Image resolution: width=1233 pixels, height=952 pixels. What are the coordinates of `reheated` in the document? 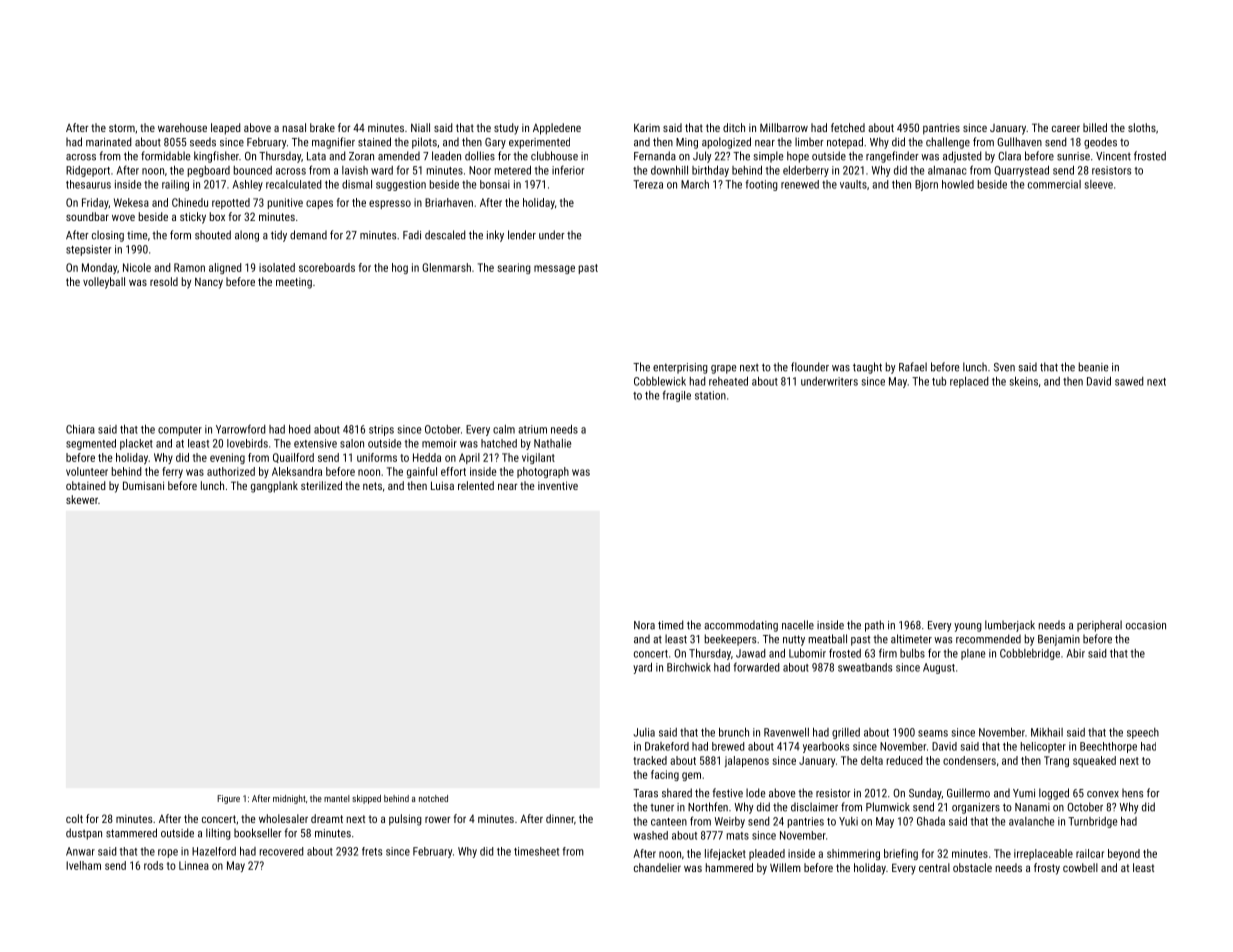 It's located at (728, 381).
